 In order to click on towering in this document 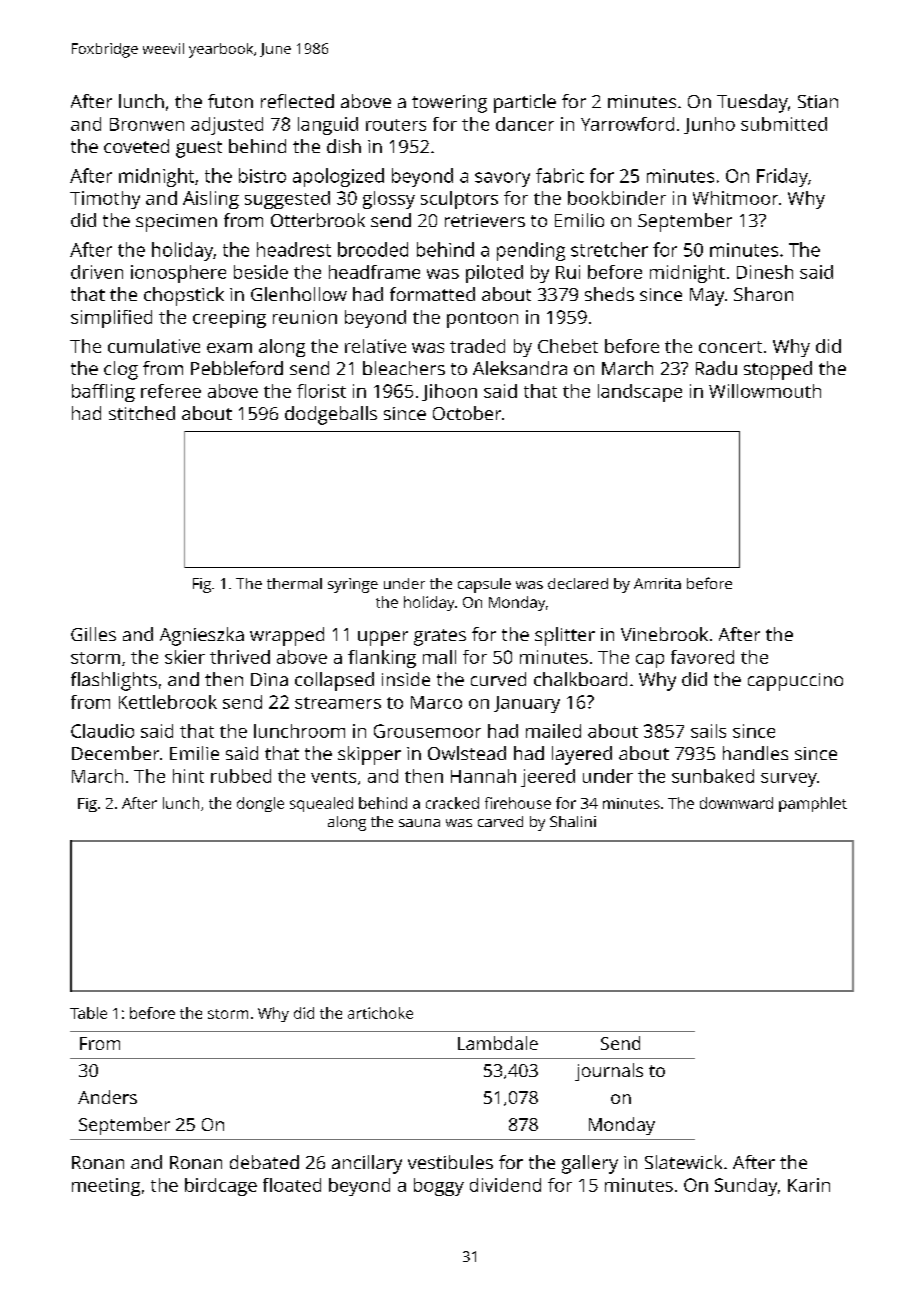, I will do `click(449, 104)`.
